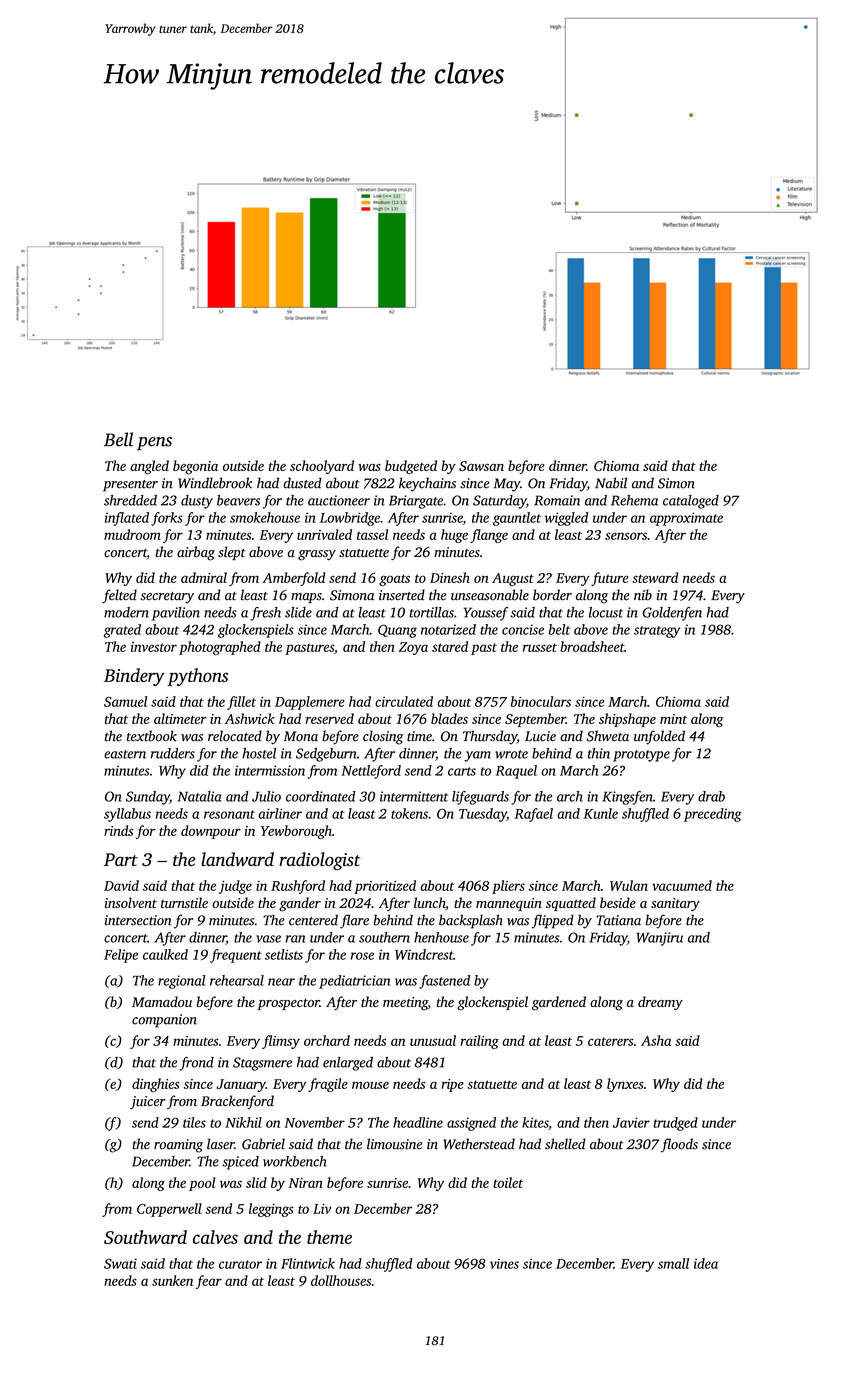 The image size is (849, 1400). What do you see at coordinates (236, 956) in the screenshot?
I see `frequent` at bounding box center [236, 956].
